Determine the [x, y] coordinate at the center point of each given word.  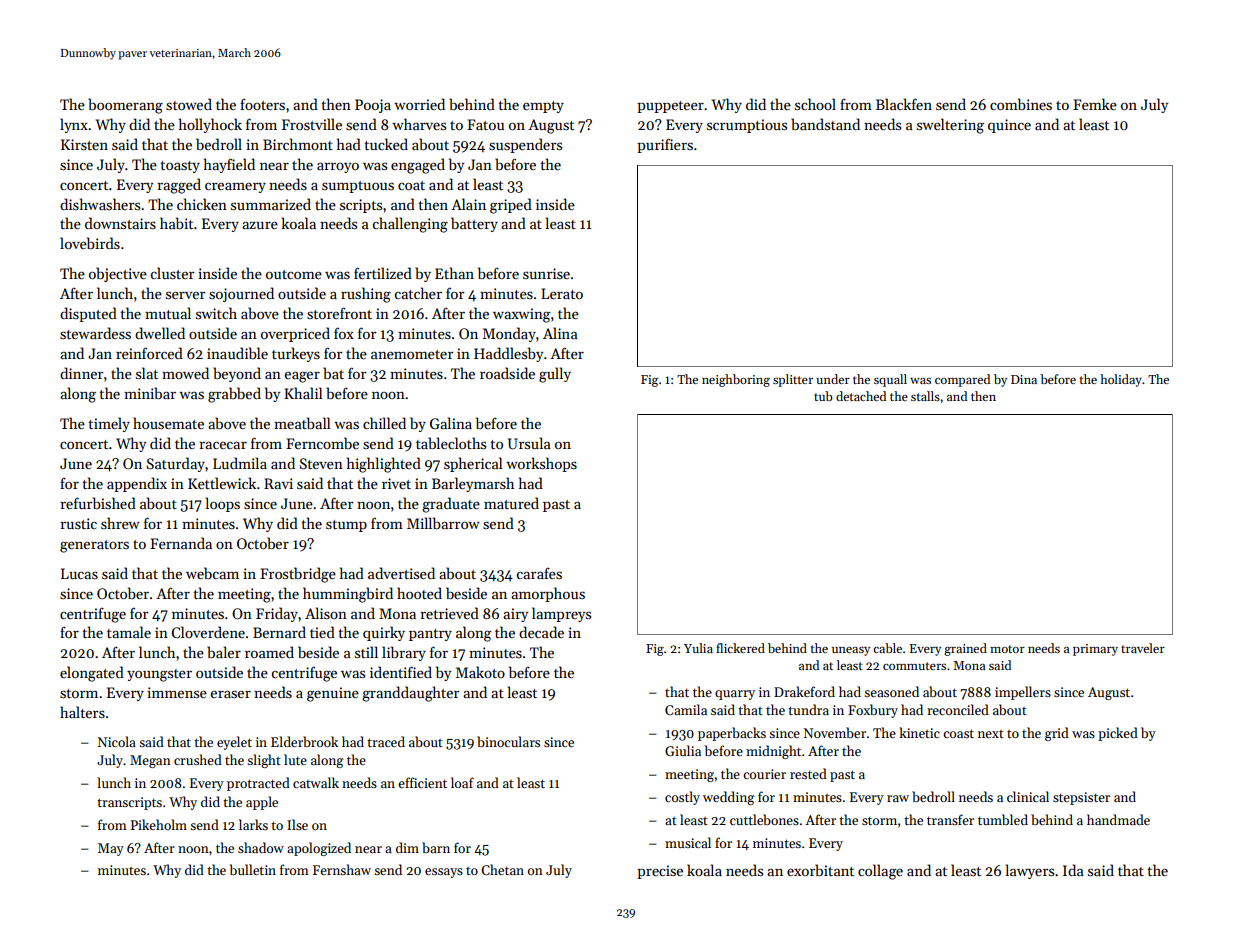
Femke [1095, 104]
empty [543, 107]
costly [682, 798]
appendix [137, 484]
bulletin [253, 869]
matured [511, 503]
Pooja [373, 106]
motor [1007, 649]
